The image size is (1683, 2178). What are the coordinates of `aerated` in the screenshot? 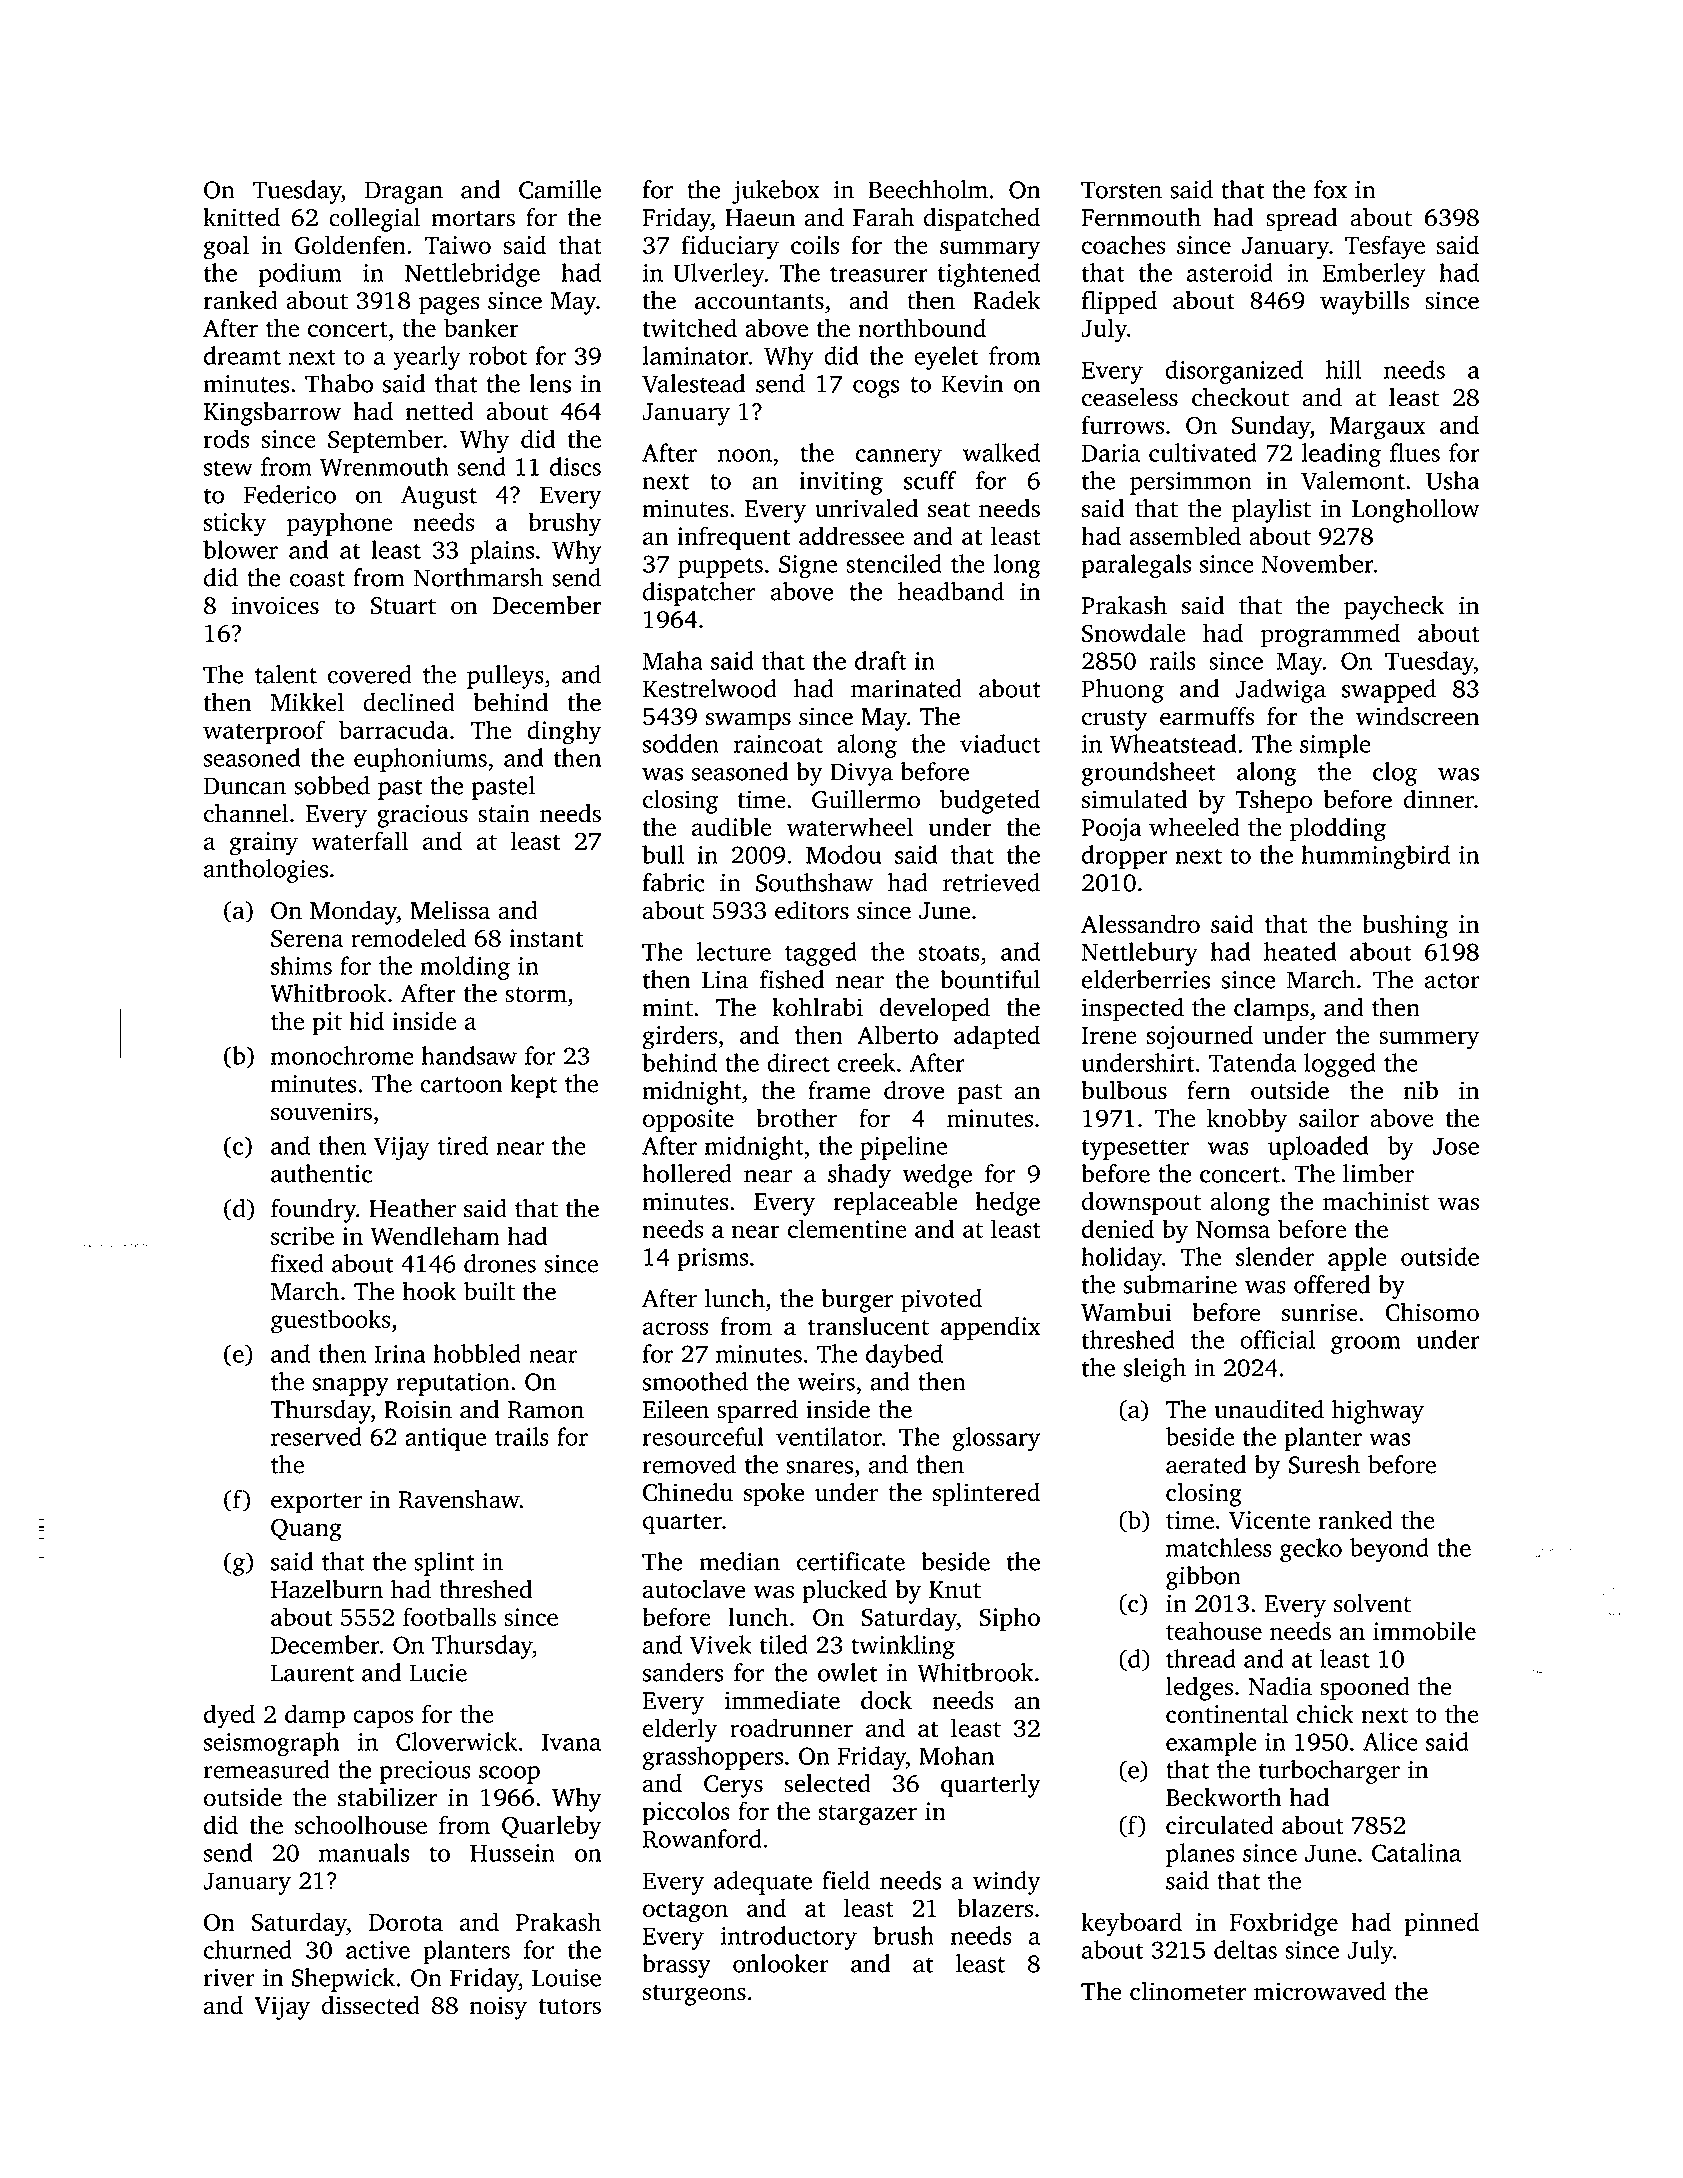 It's located at (1206, 1464).
